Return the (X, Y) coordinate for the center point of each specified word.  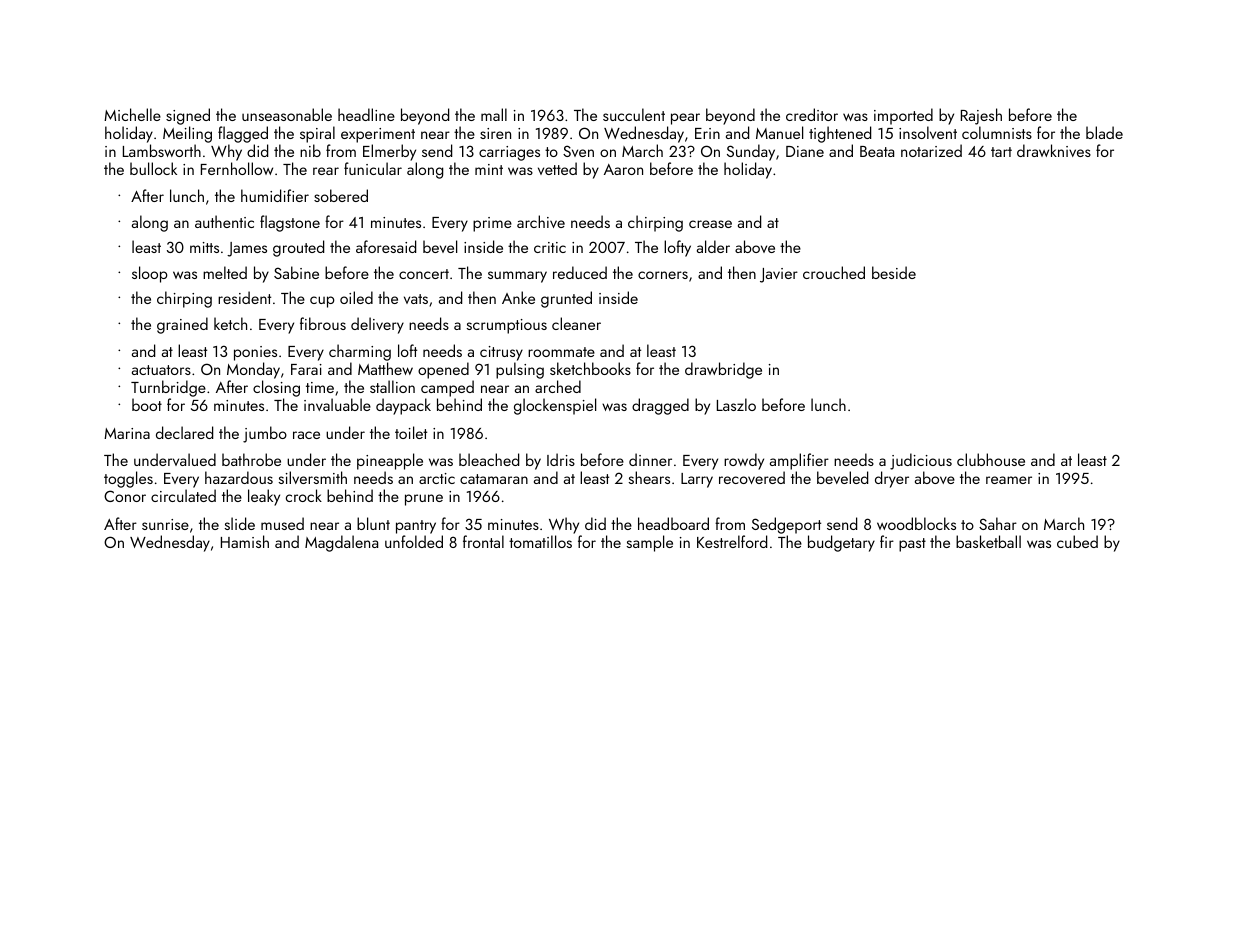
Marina (127, 433)
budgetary (841, 543)
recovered (752, 477)
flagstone (290, 223)
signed (188, 116)
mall (494, 114)
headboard (673, 523)
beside (894, 272)
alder (713, 246)
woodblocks (916, 523)
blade (1104, 132)
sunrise (165, 524)
